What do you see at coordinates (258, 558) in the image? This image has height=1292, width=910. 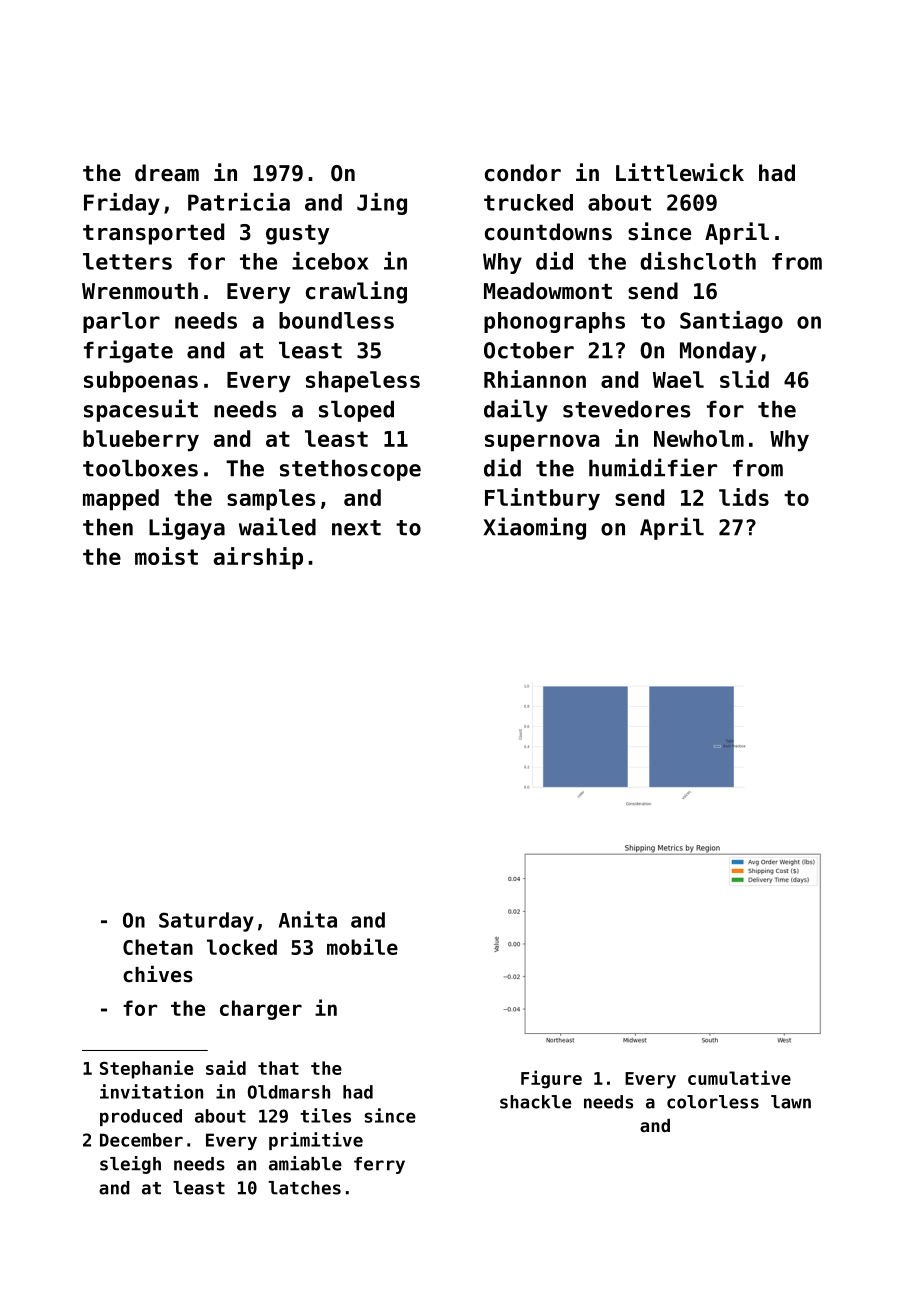 I see `airship` at bounding box center [258, 558].
